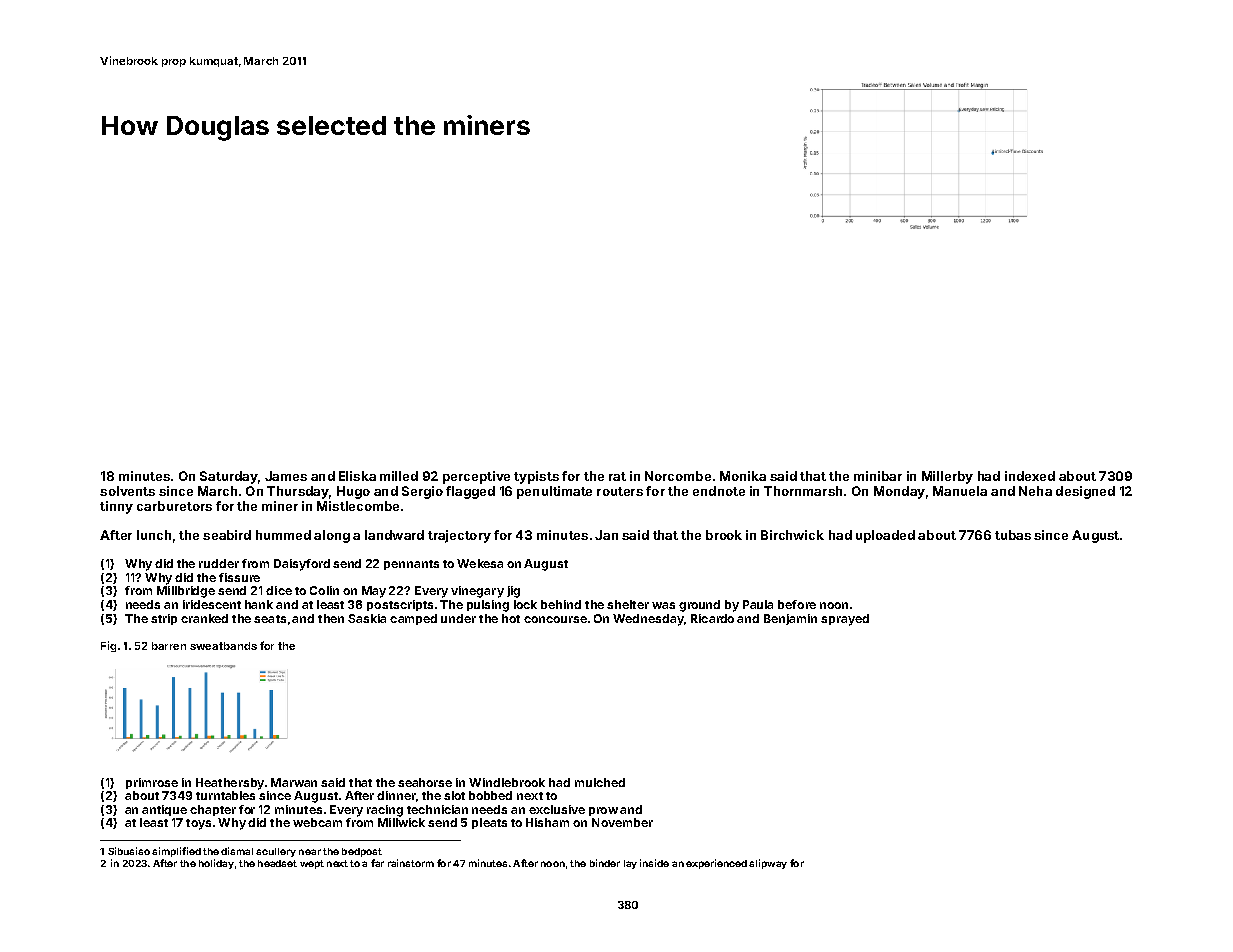  I want to click on Wekesa, so click(480, 563).
